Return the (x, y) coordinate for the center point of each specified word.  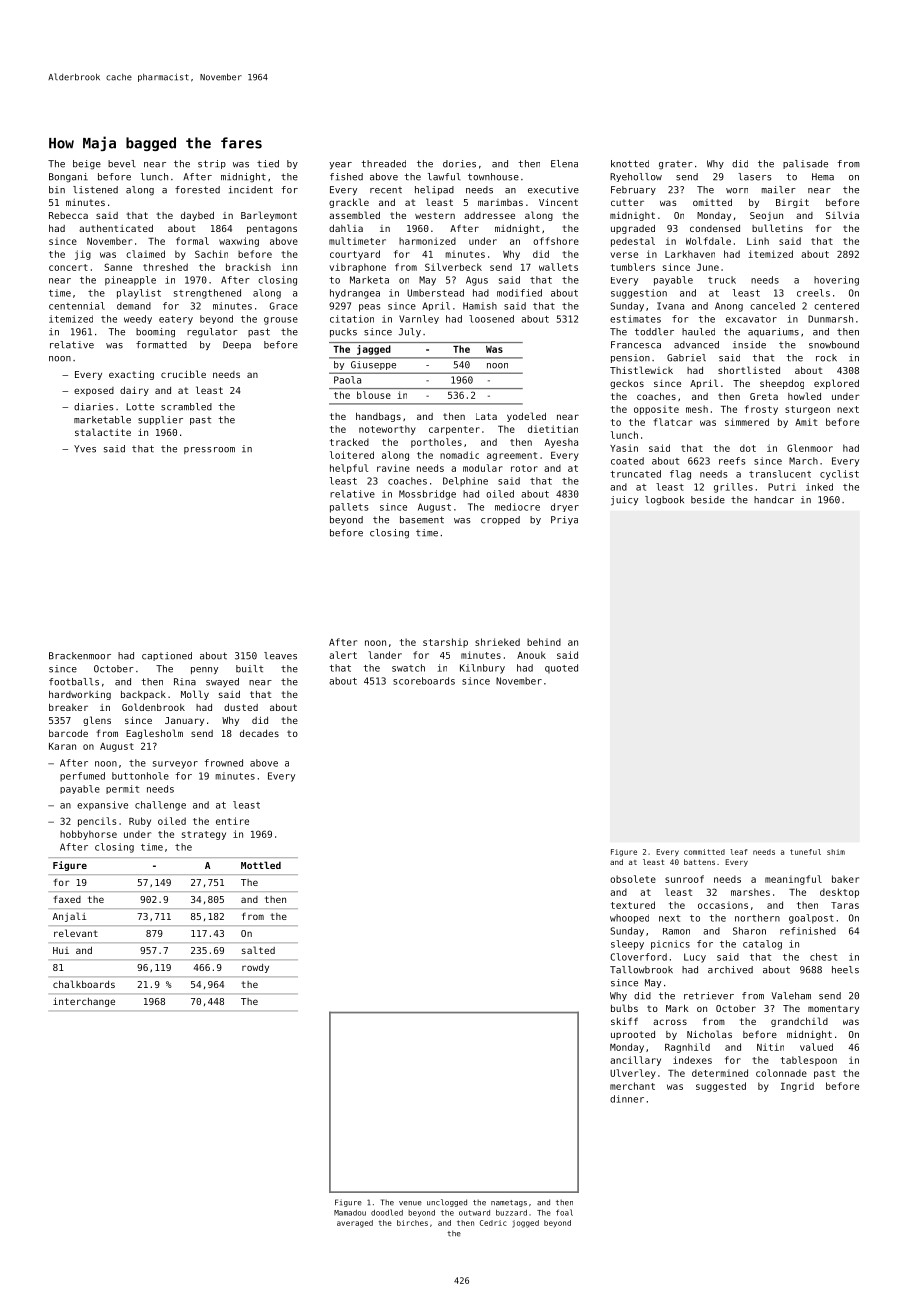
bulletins (777, 228)
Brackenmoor (80, 656)
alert (343, 655)
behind (544, 642)
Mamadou (350, 1213)
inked (819, 487)
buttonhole (140, 776)
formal (192, 241)
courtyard (355, 255)
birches (412, 1223)
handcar (774, 500)
